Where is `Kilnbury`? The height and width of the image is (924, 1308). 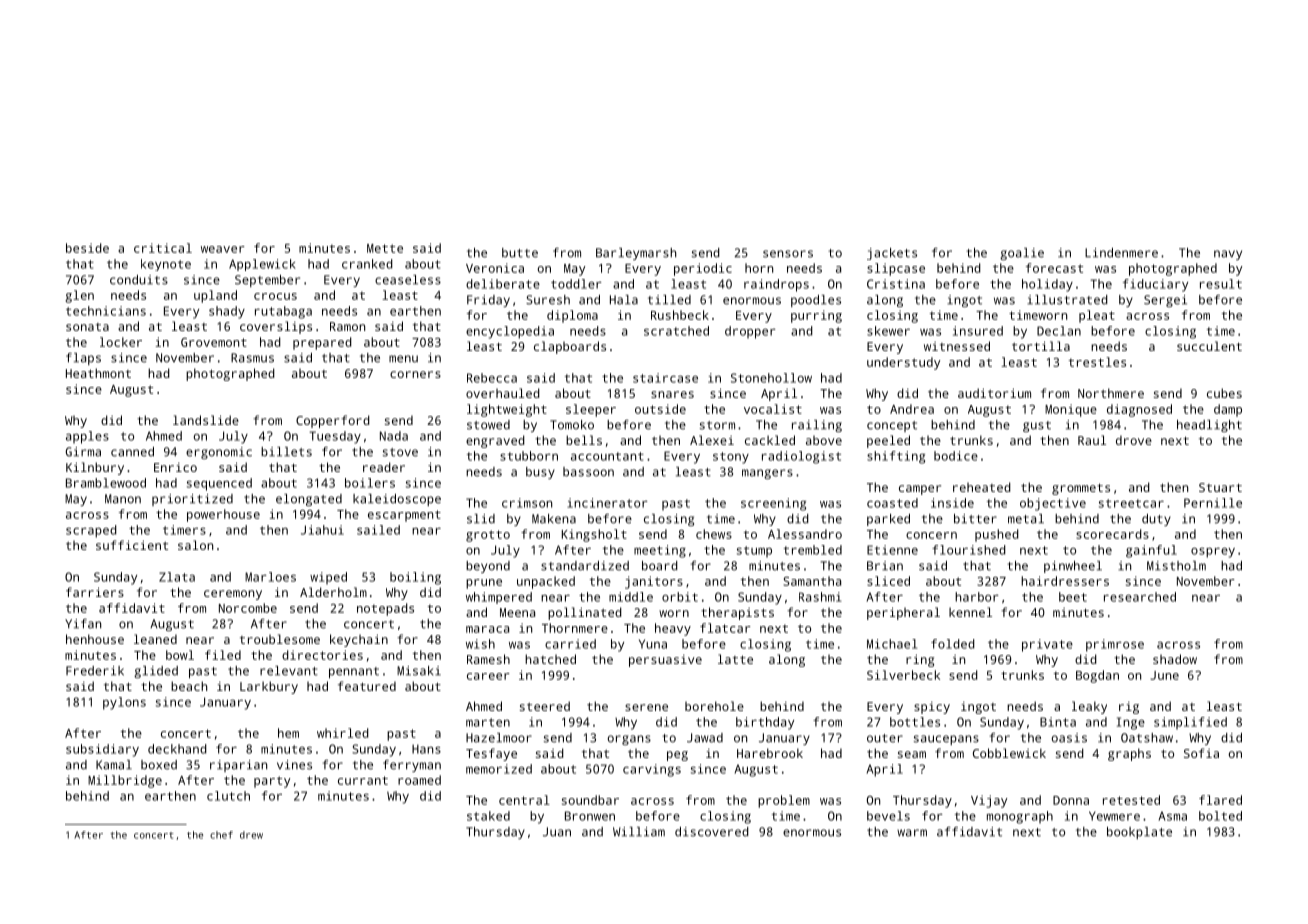
Kilnbury is located at coordinates (95, 468).
